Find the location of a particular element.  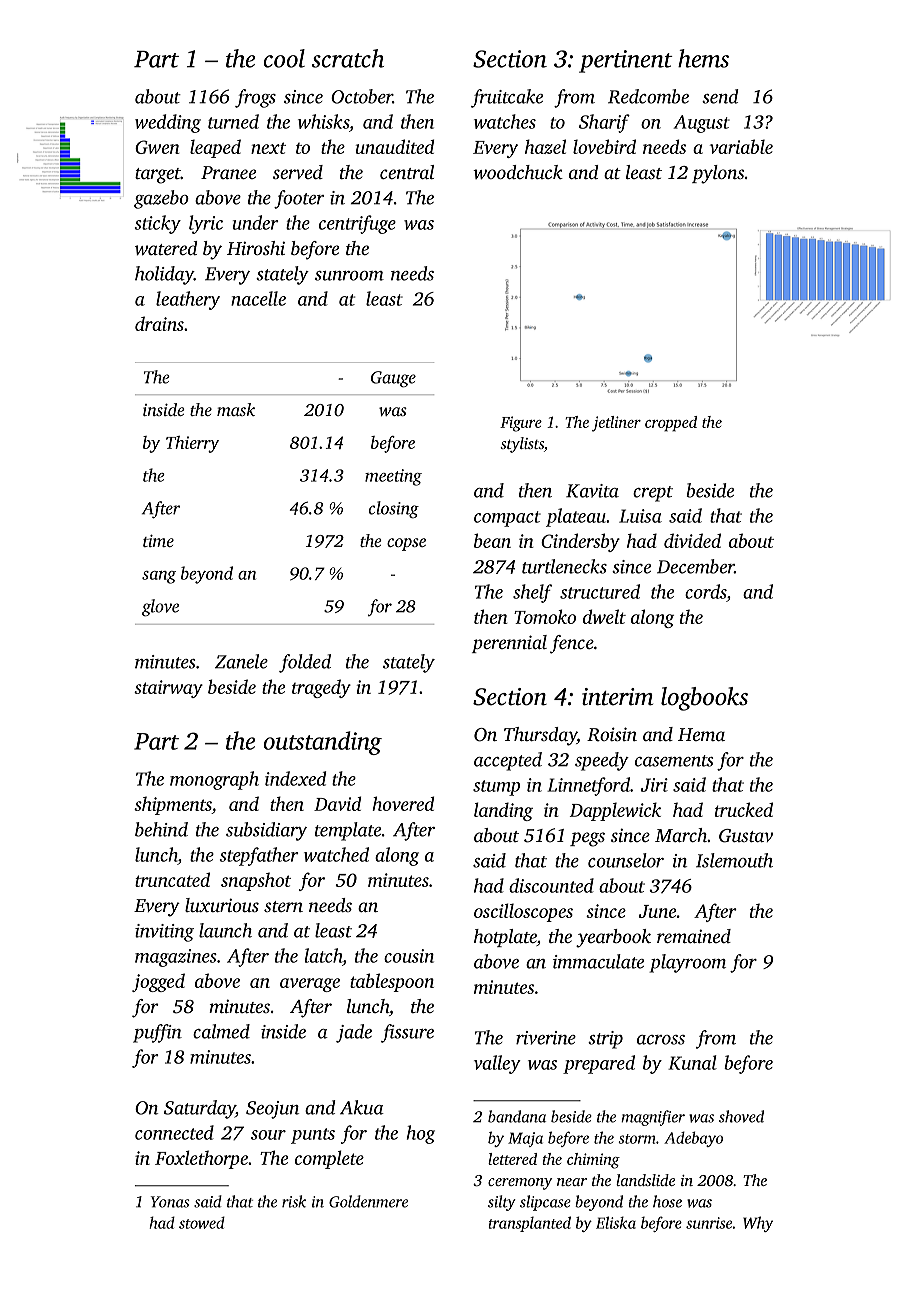

centrifuge is located at coordinates (357, 224).
